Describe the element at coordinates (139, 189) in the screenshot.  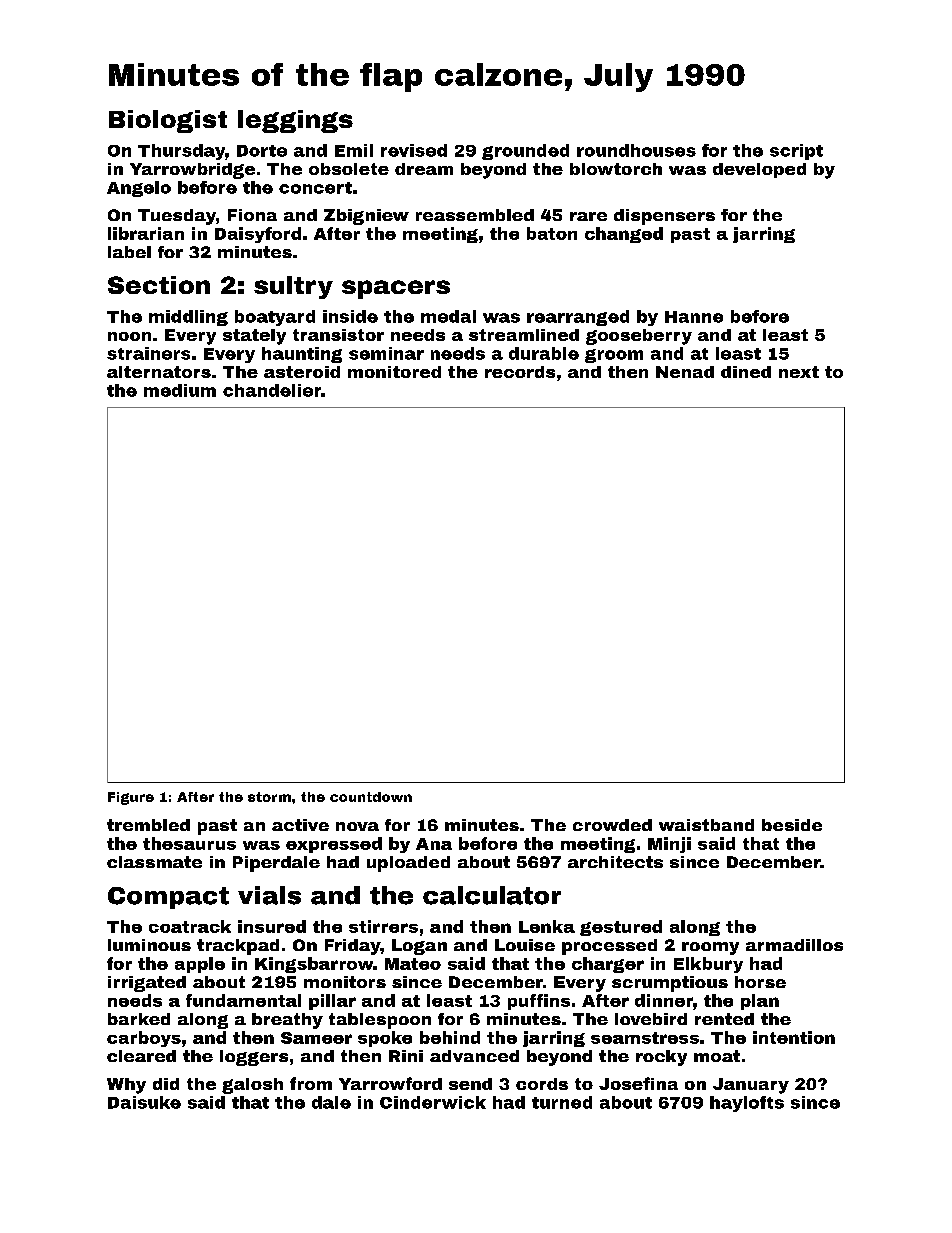
I see `Angelo` at that location.
